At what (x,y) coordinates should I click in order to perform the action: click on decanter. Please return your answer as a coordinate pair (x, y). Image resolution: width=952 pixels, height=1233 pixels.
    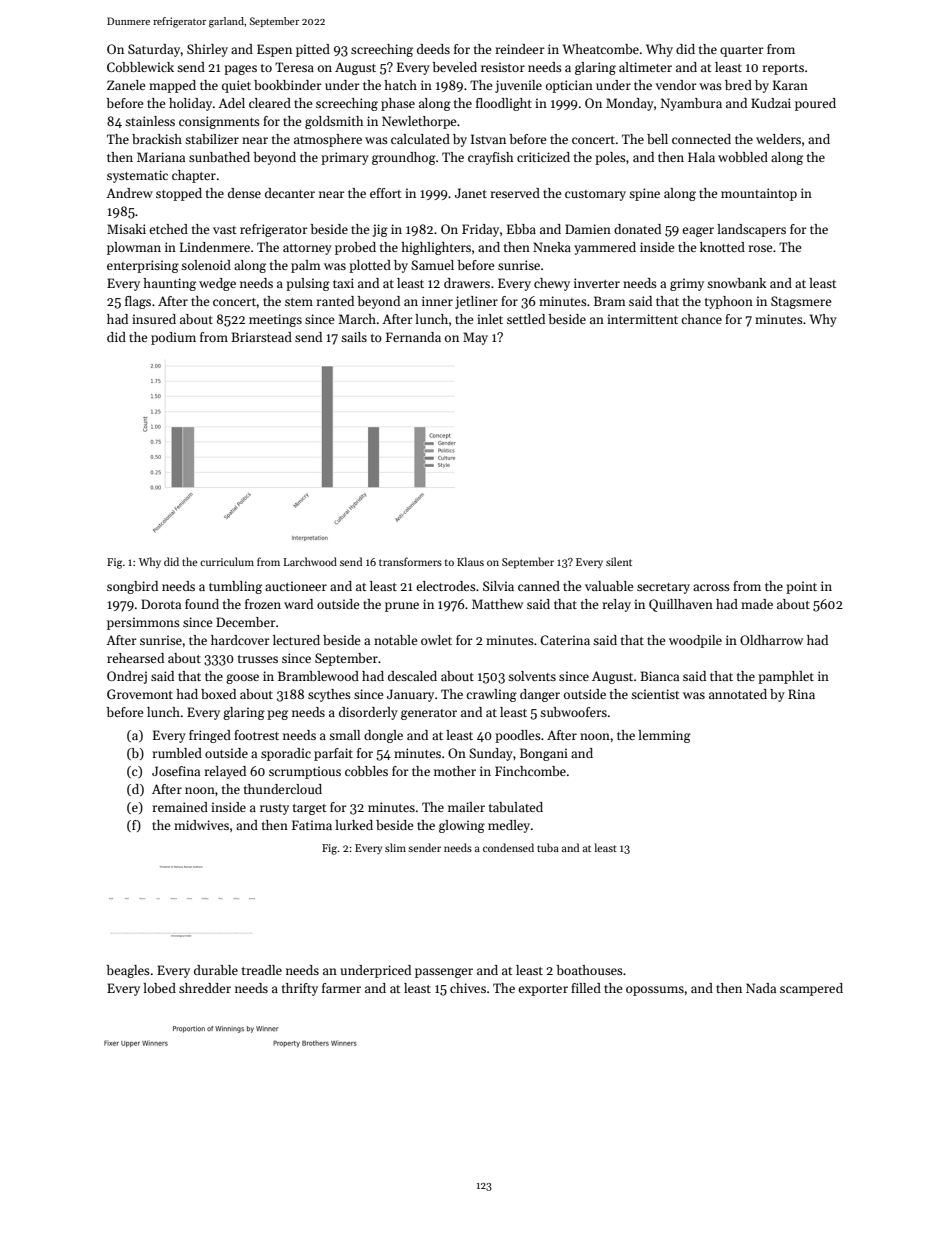
    Looking at the image, I should click on (290, 193).
